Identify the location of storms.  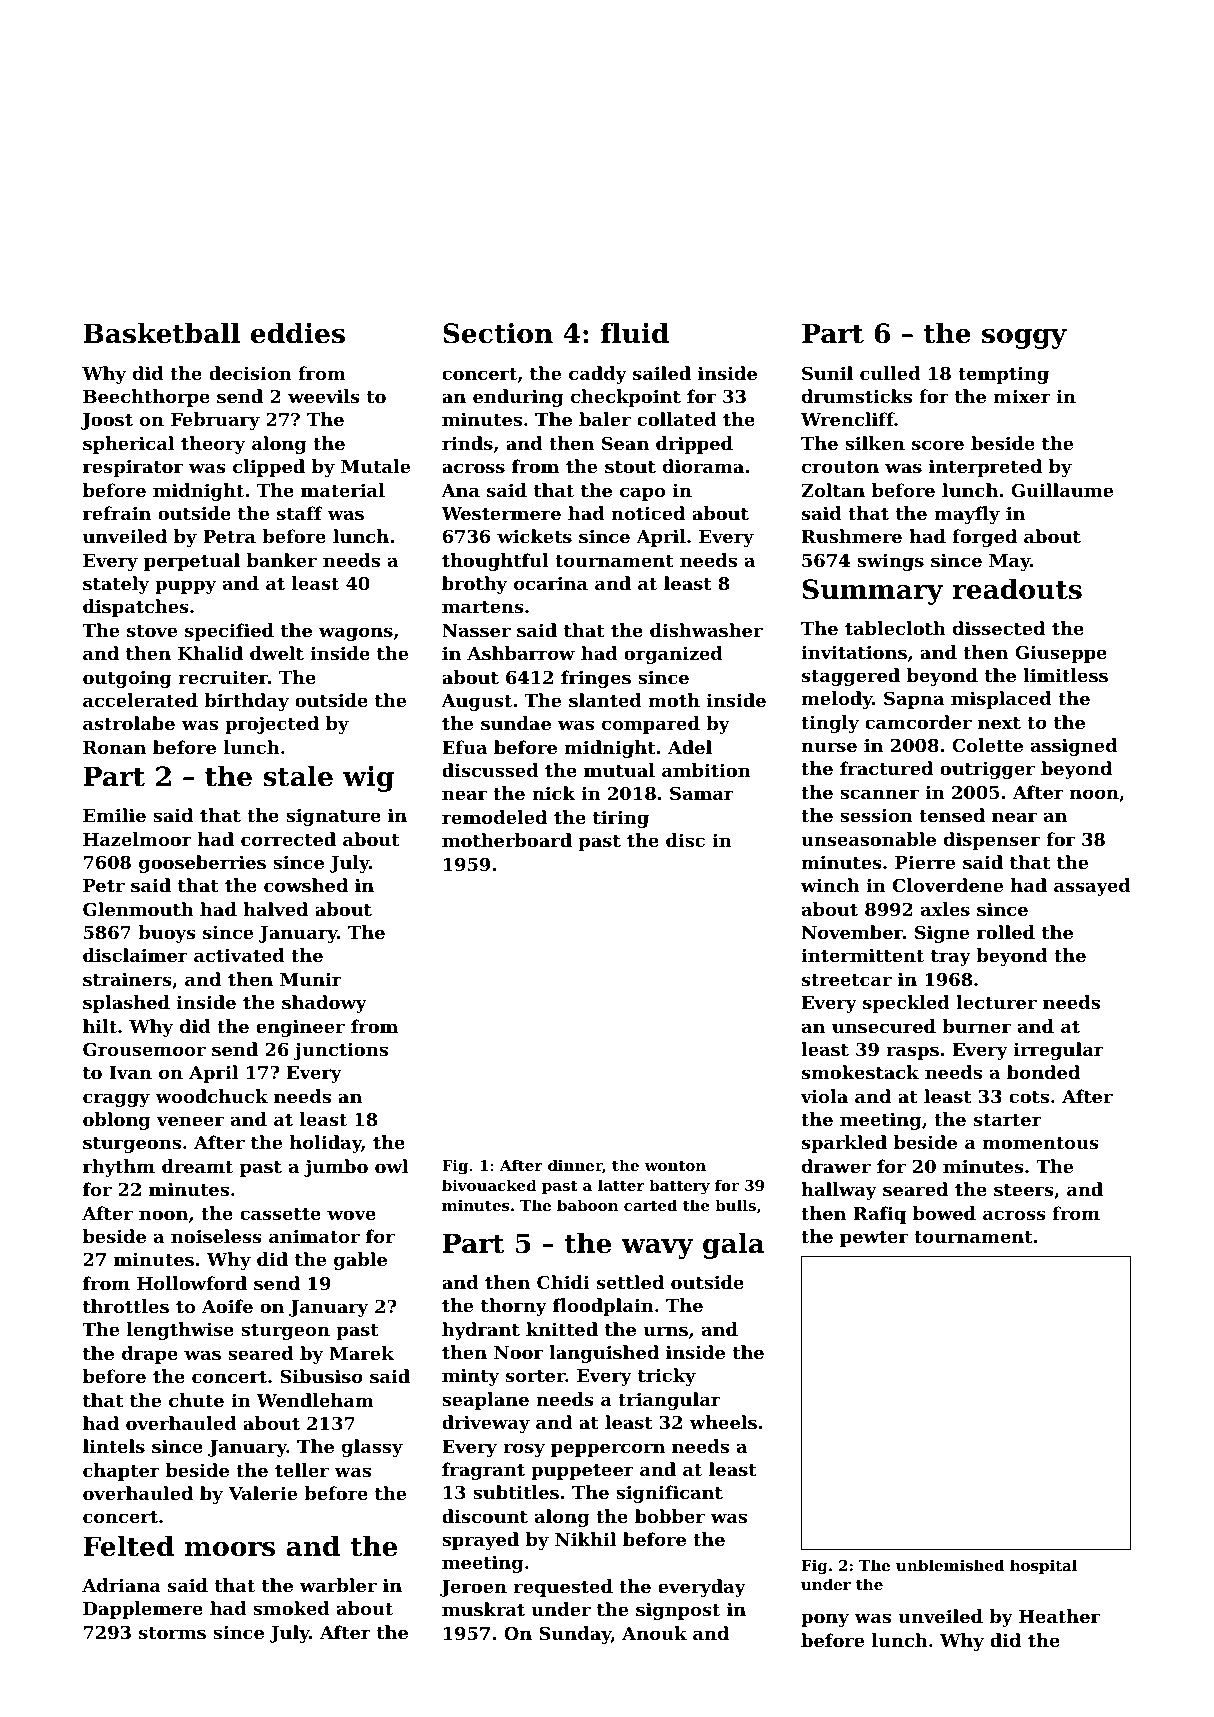
(172, 1633).
